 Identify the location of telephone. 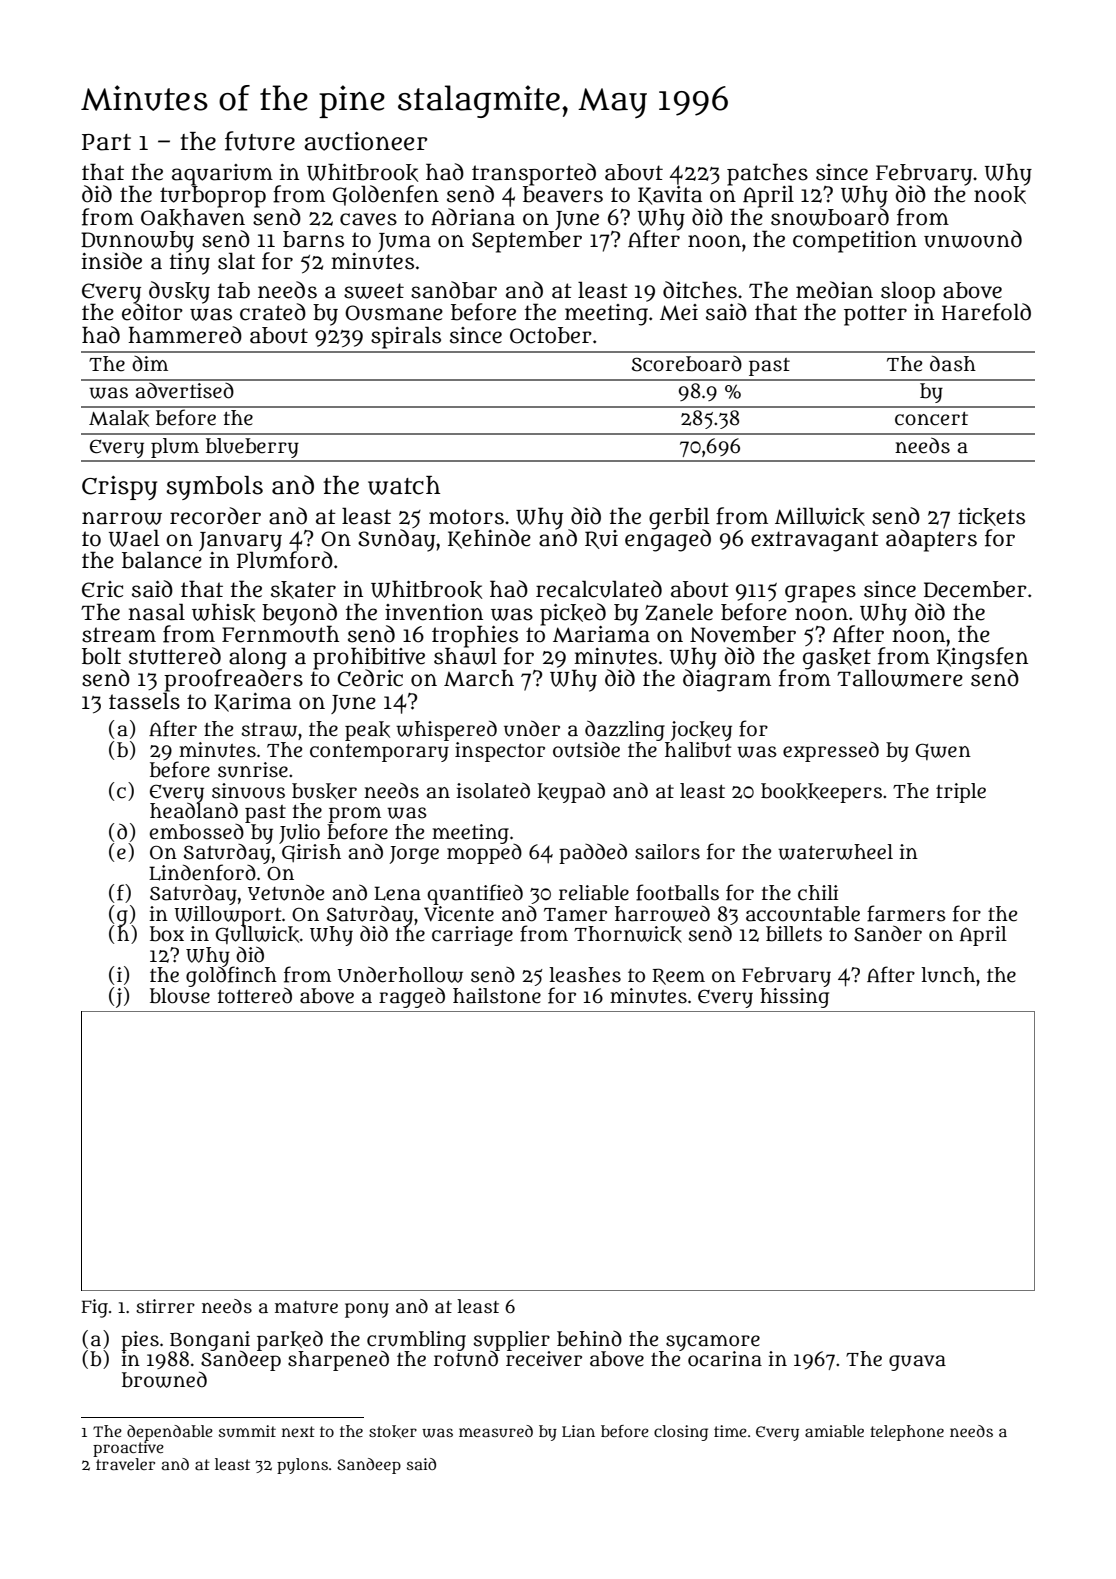
(907, 1433).
